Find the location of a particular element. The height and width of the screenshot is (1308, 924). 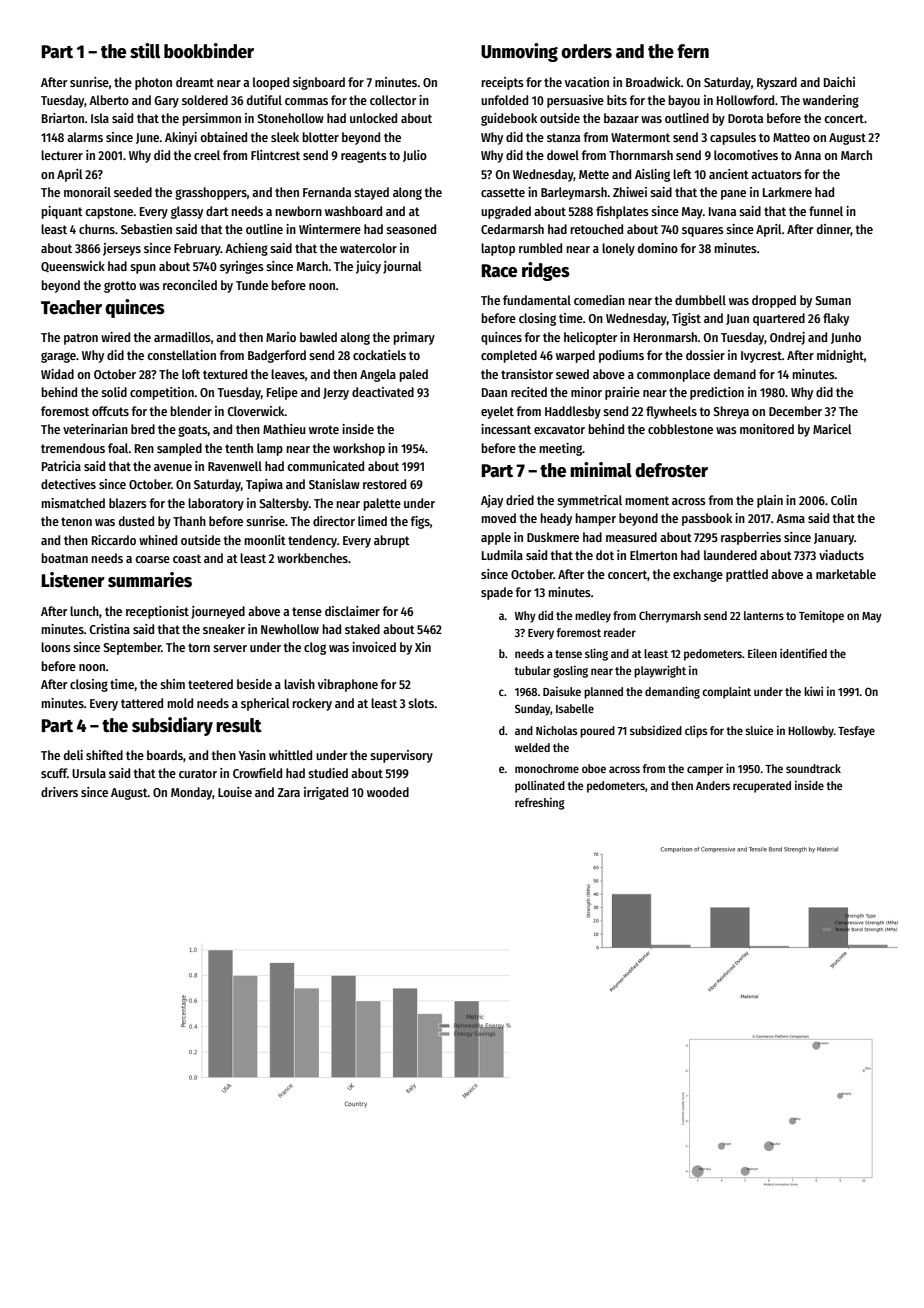

palette is located at coordinates (382, 504).
